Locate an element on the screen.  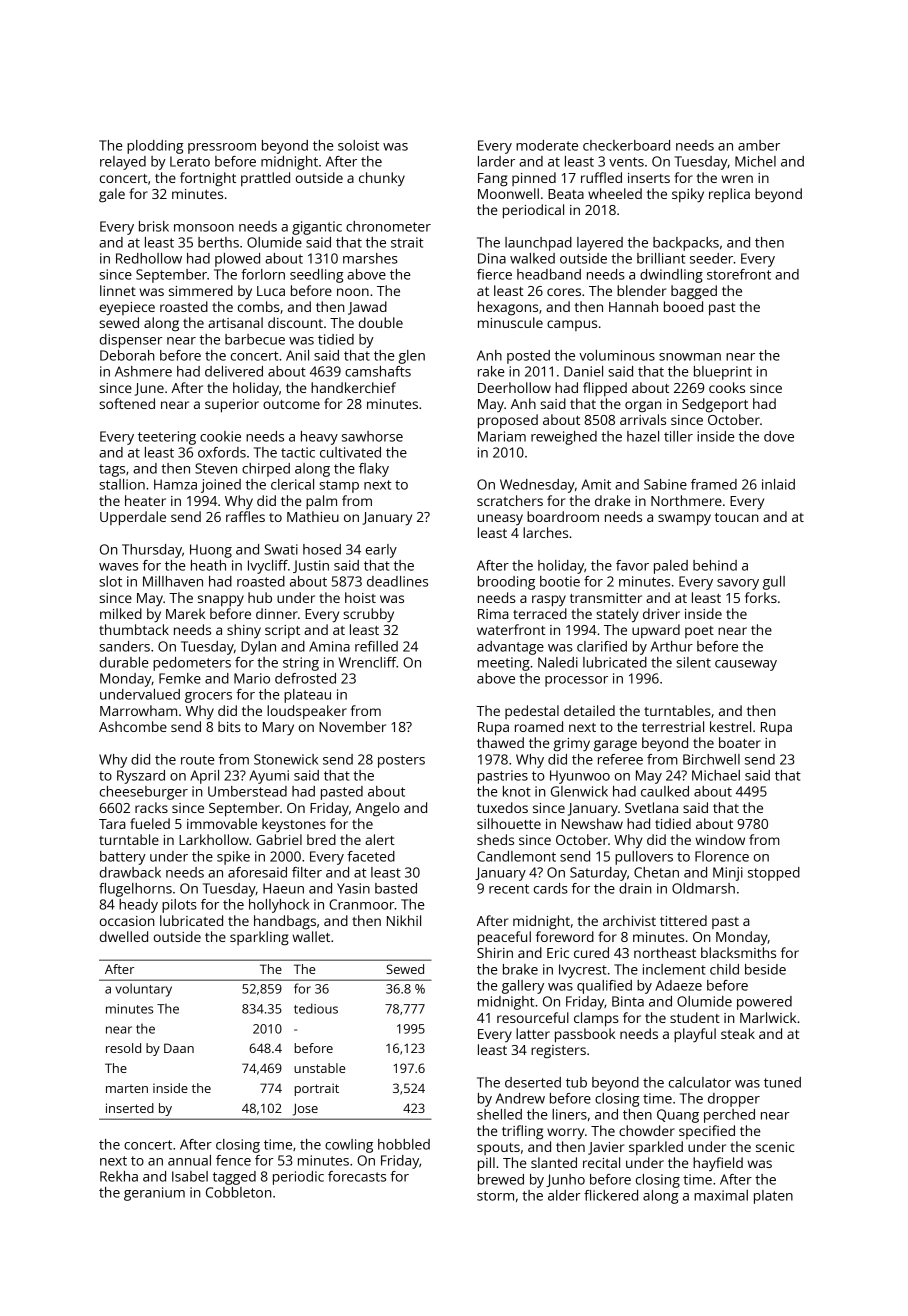
pedestal is located at coordinates (532, 712).
